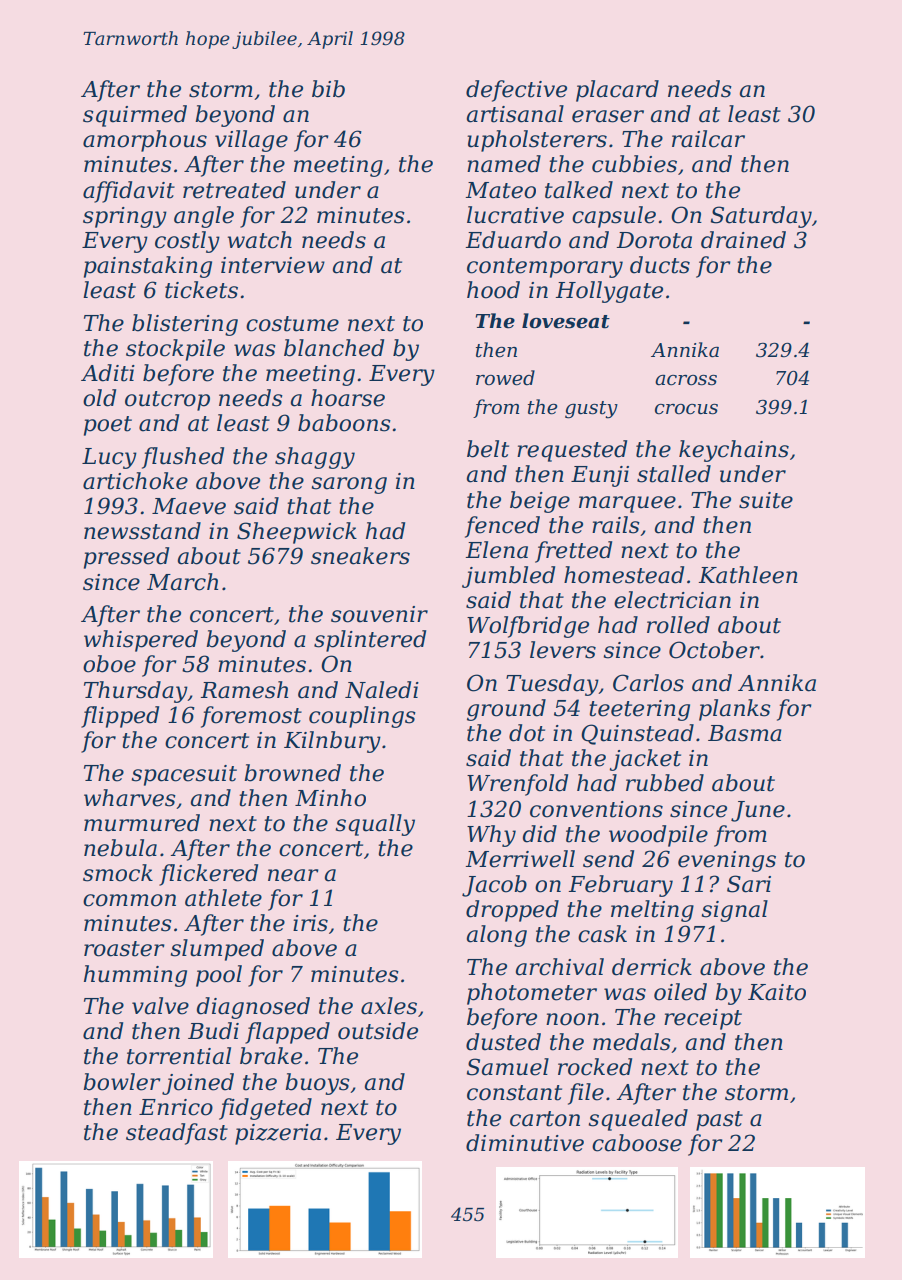  What do you see at coordinates (278, 1134) in the screenshot?
I see `pizzeria` at bounding box center [278, 1134].
